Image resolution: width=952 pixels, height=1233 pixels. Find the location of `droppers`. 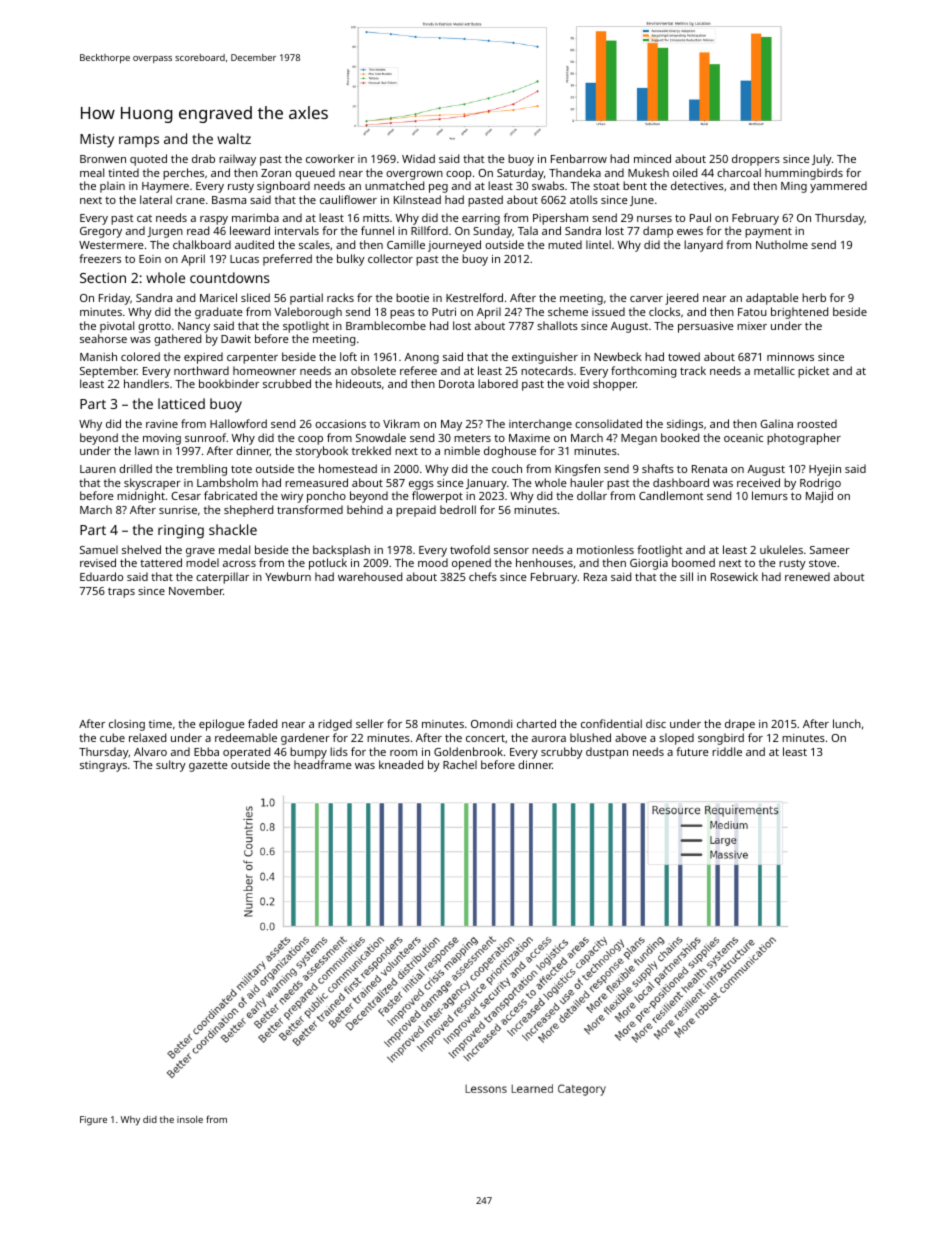

droppers is located at coordinates (756, 160).
